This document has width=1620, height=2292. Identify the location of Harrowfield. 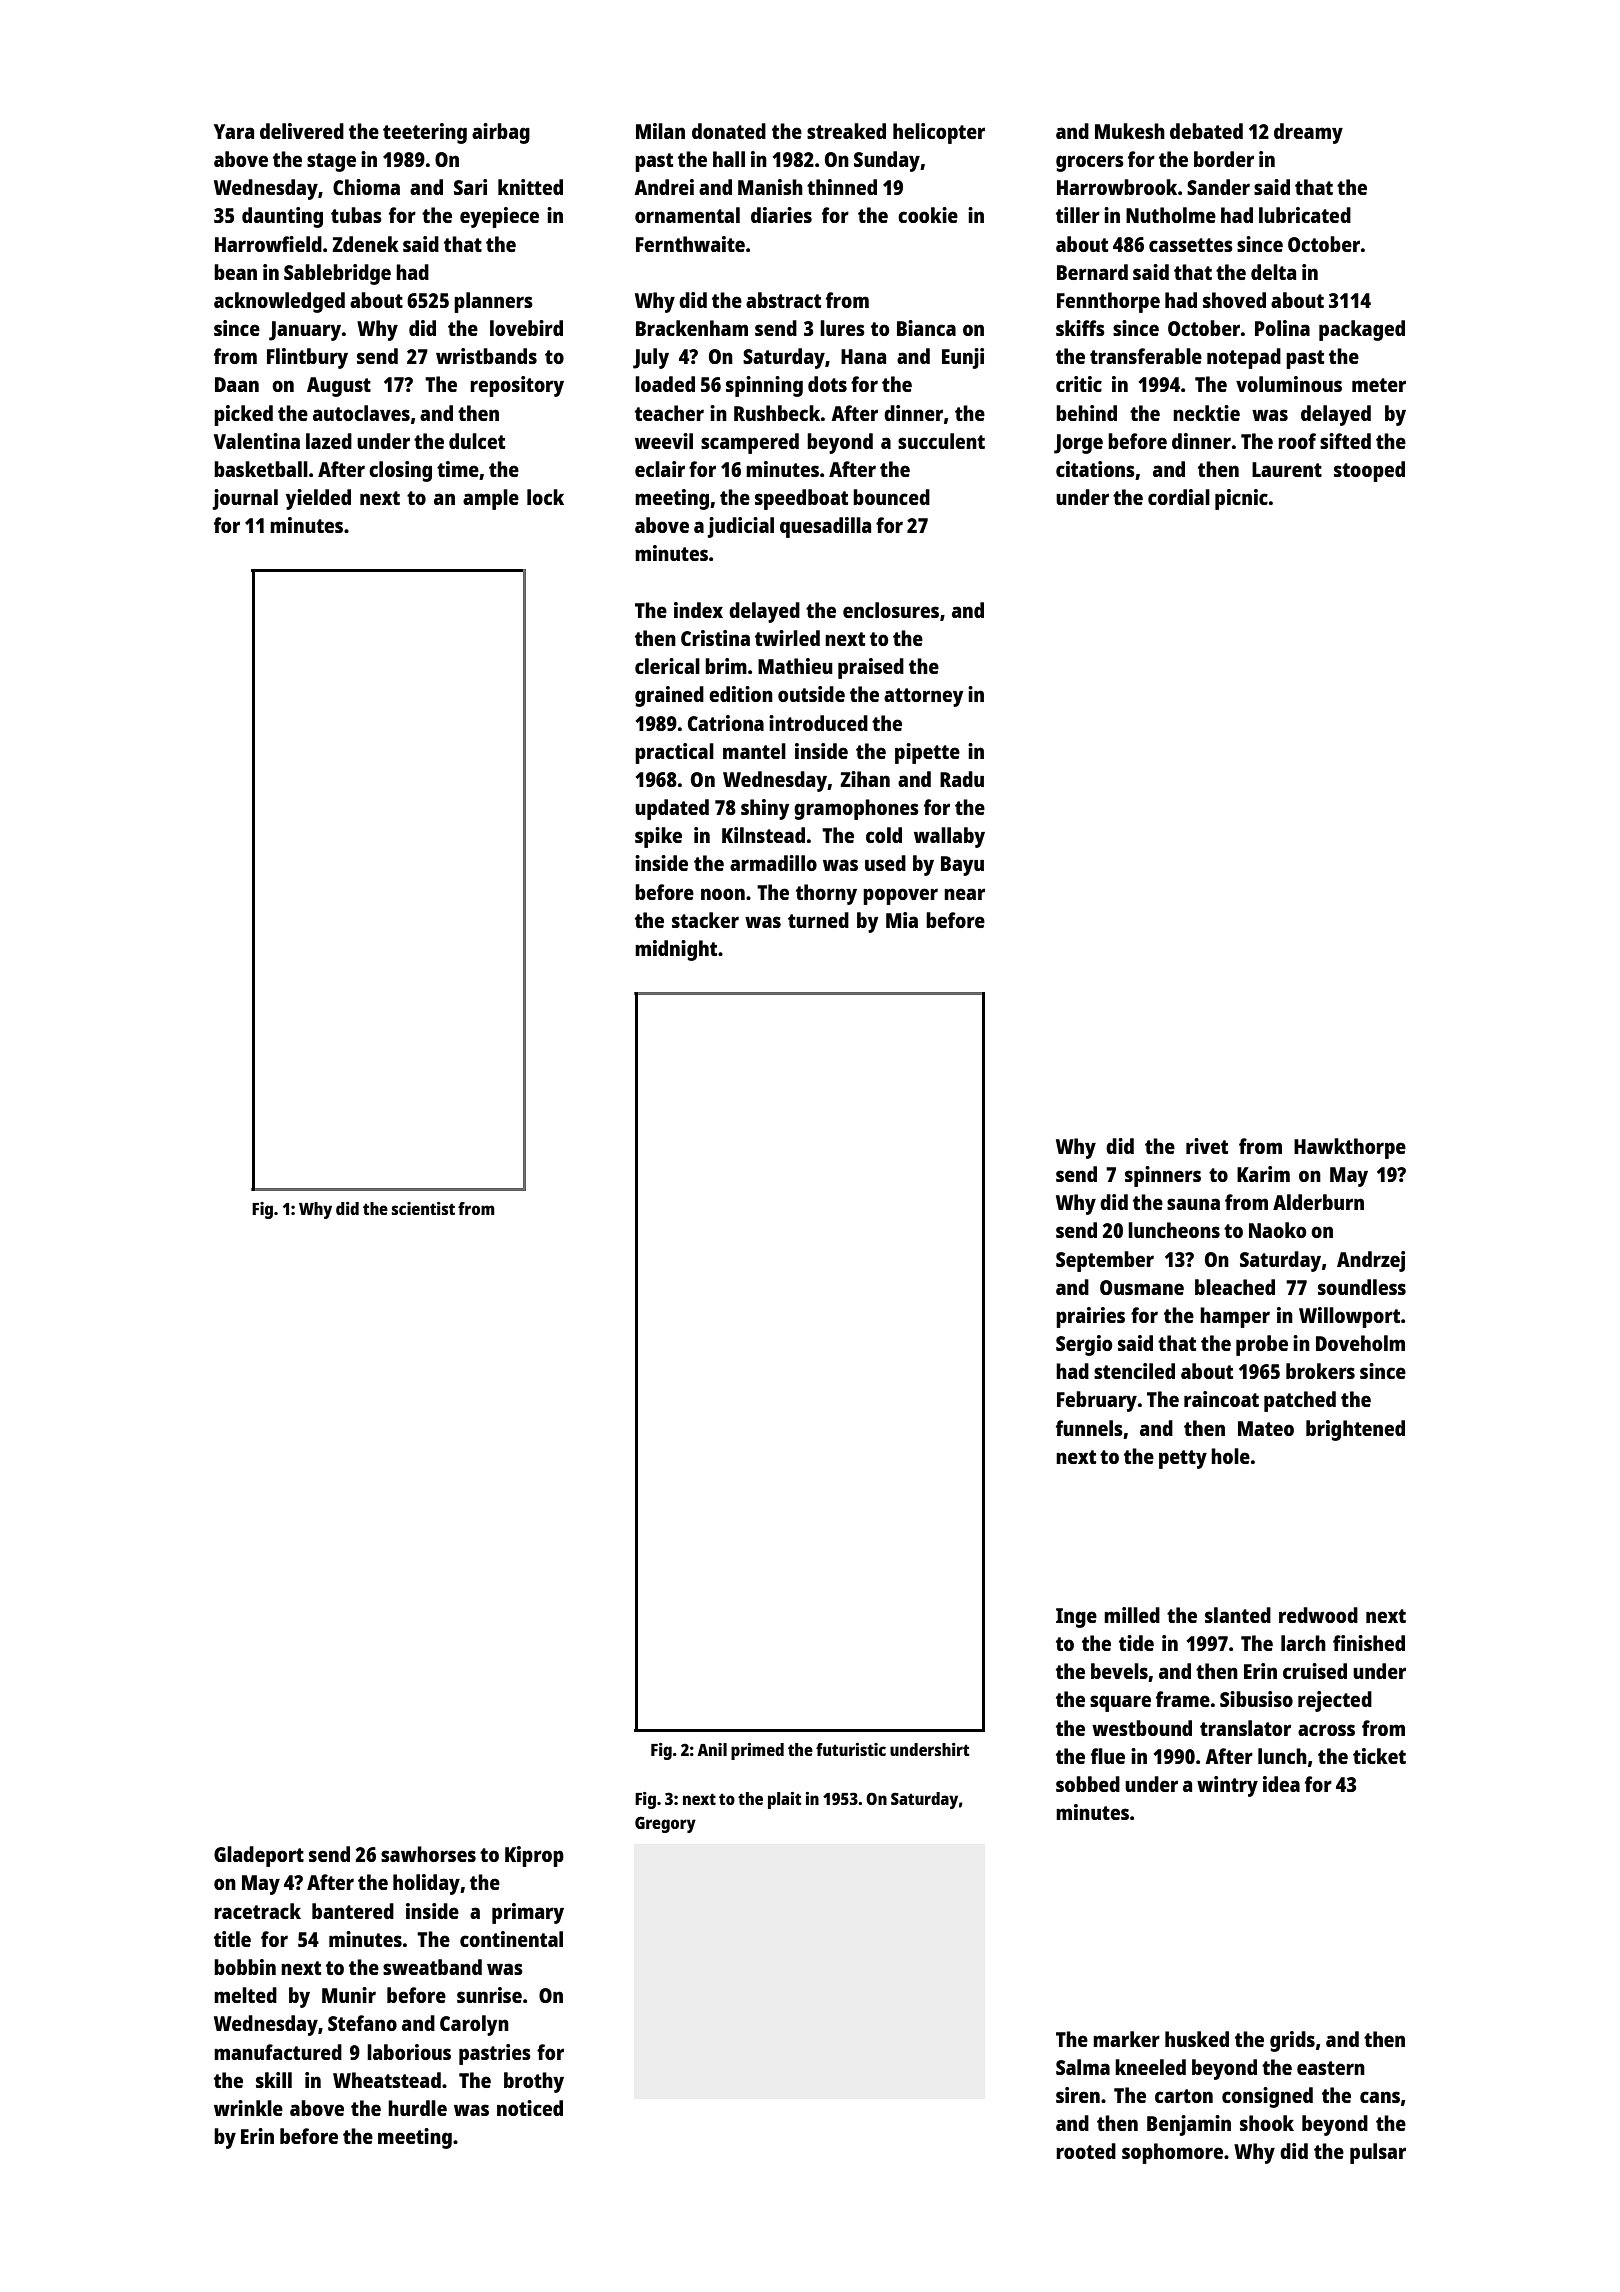
(268, 244).
